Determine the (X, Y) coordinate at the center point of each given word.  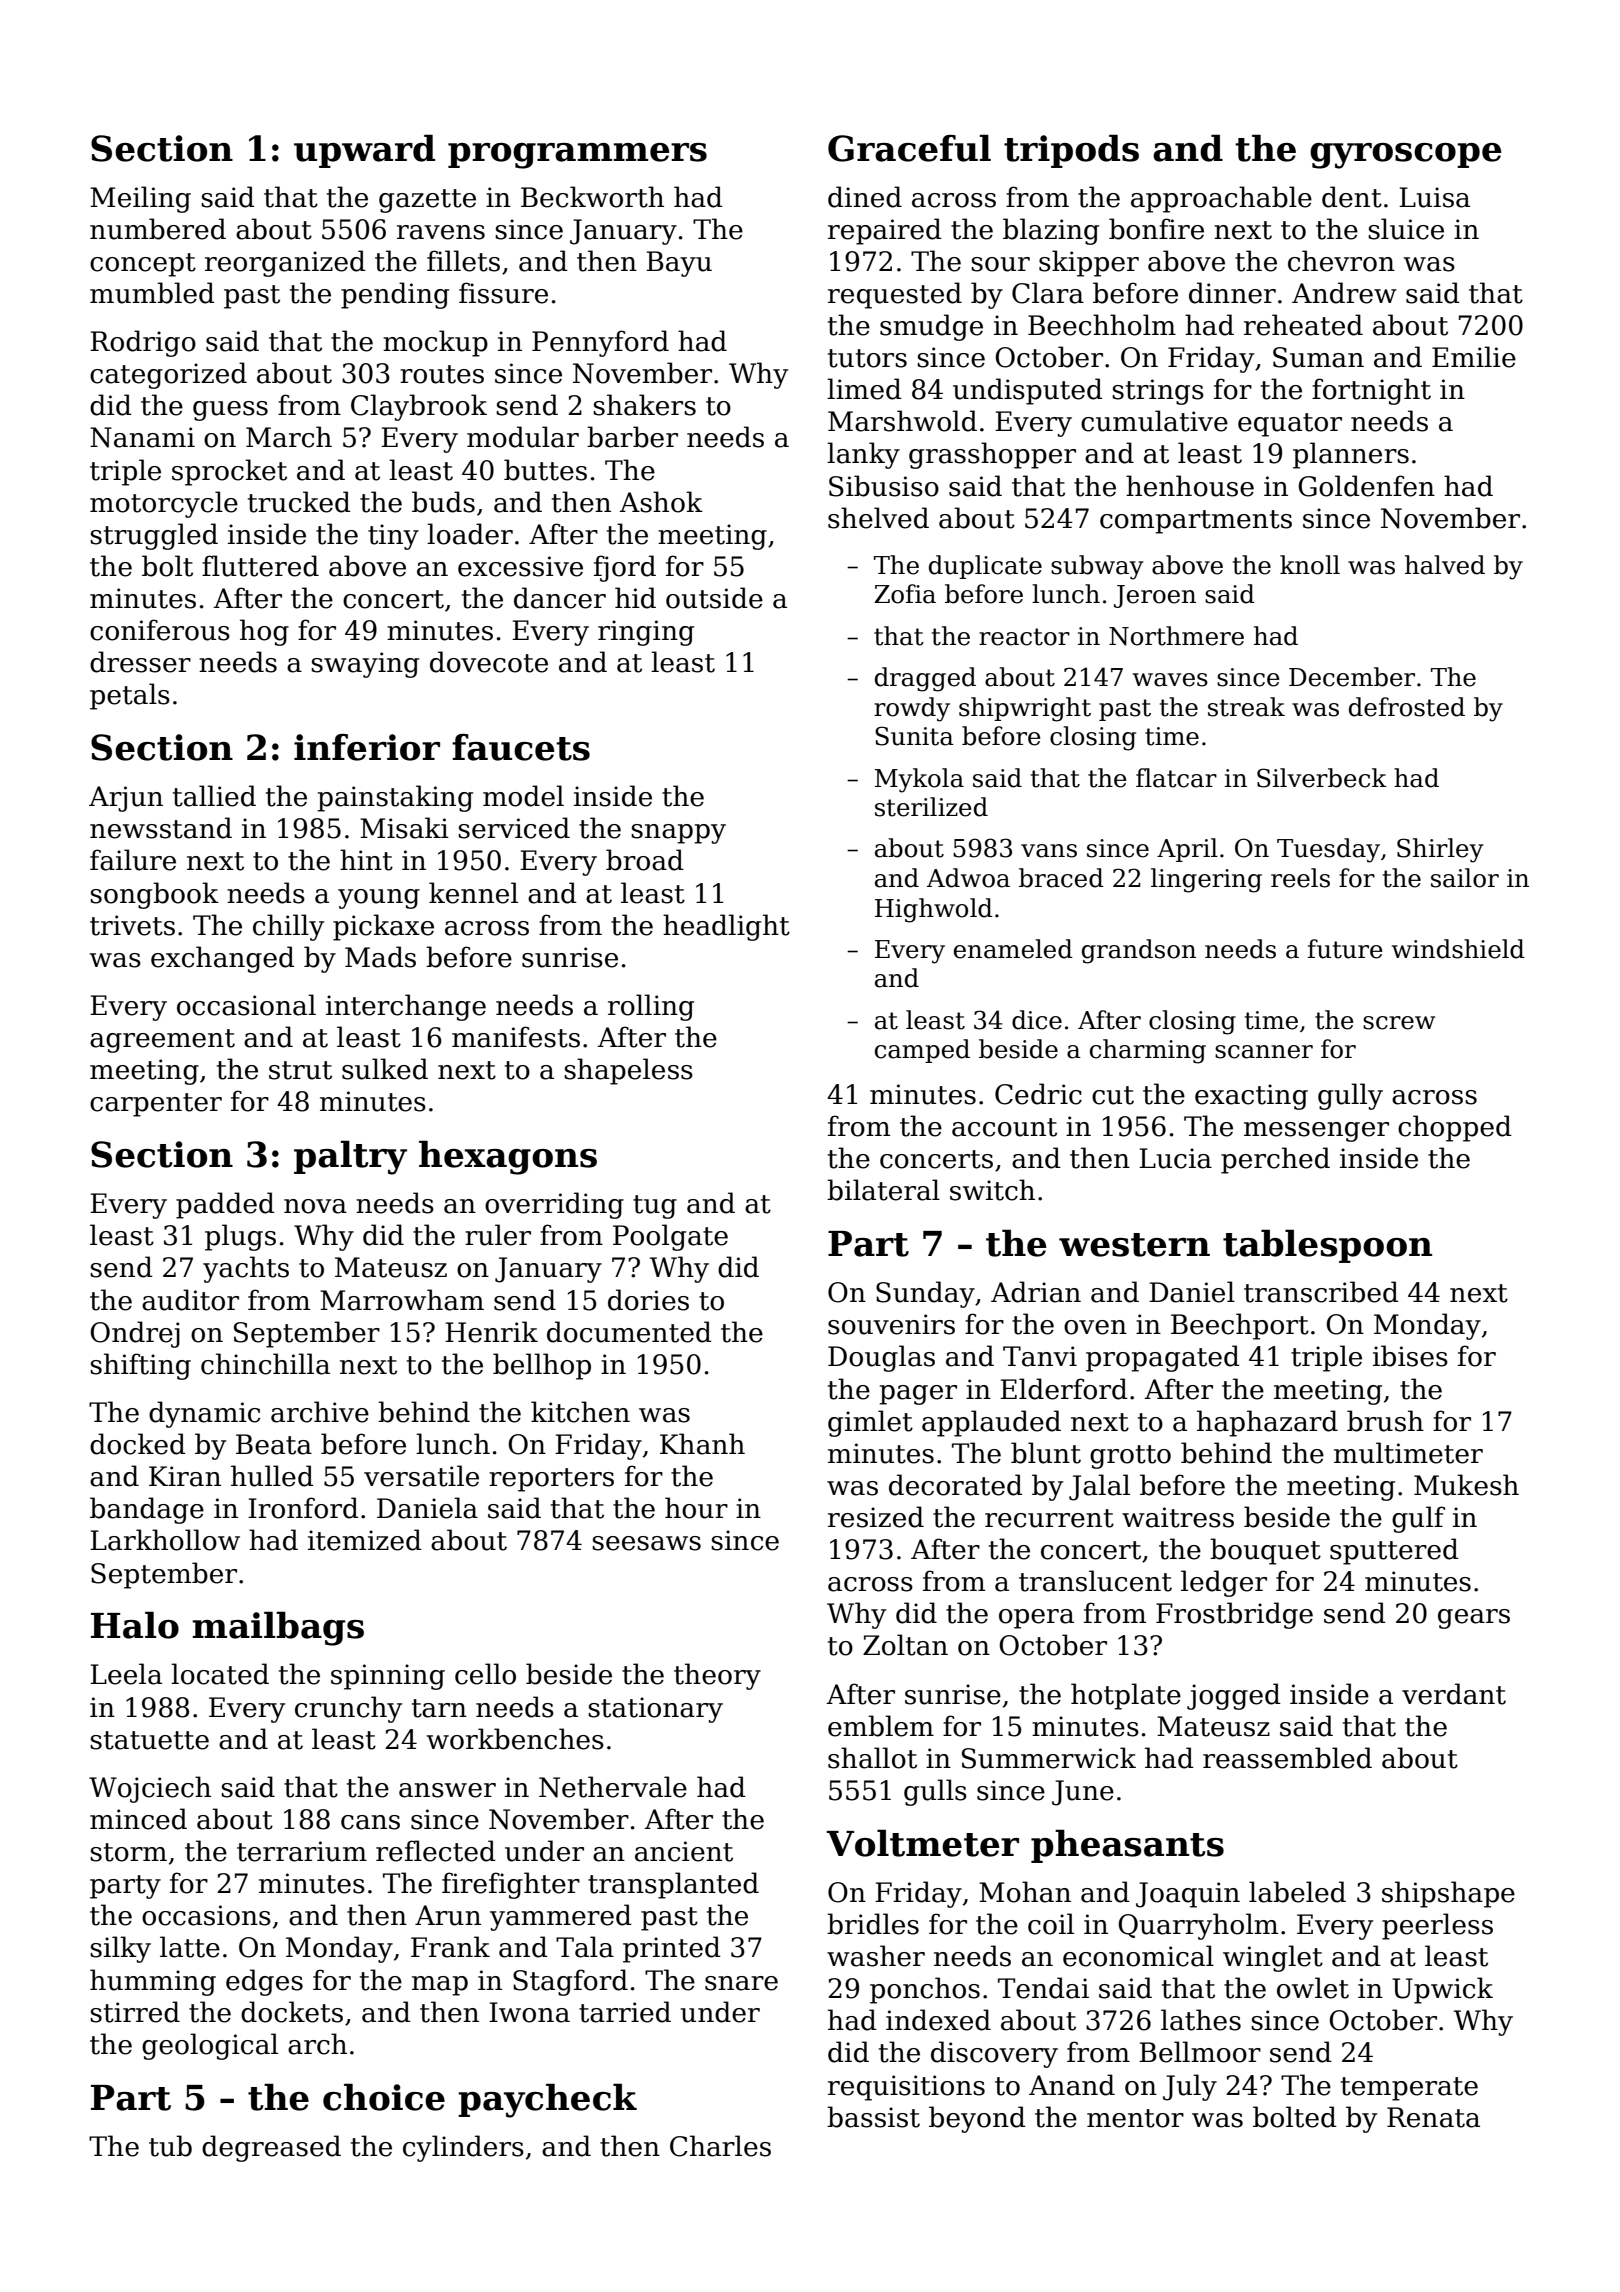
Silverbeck (1322, 778)
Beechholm (1102, 325)
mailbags (278, 1628)
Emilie (1474, 357)
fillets (463, 261)
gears (1474, 1619)
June (1083, 1793)
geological (210, 2046)
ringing (646, 633)
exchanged (223, 959)
